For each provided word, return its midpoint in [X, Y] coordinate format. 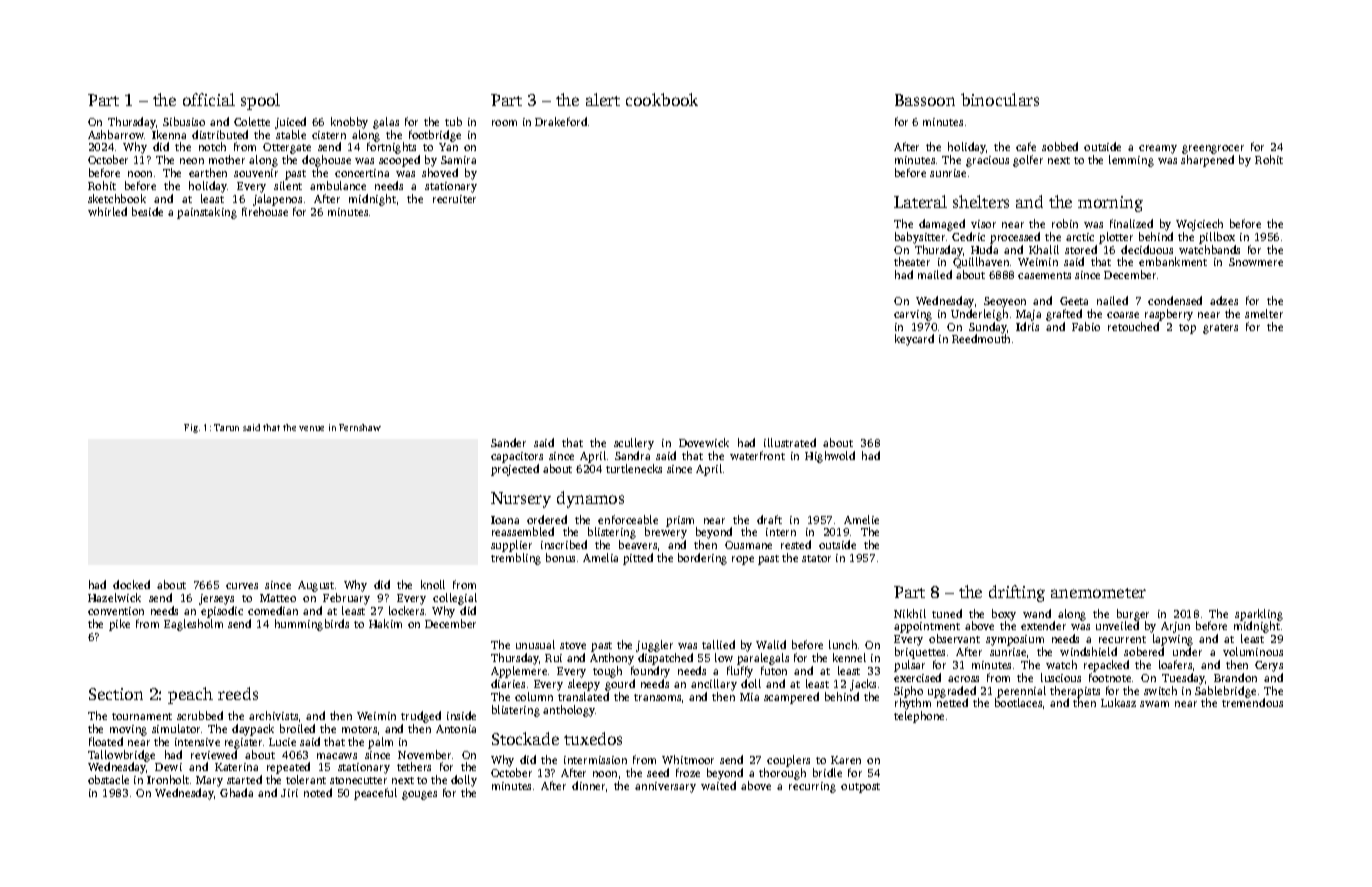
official [209, 99]
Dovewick [704, 442]
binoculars [1000, 99]
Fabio [1086, 326]
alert [603, 99]
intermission [595, 760]
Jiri [289, 793]
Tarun [226, 427]
